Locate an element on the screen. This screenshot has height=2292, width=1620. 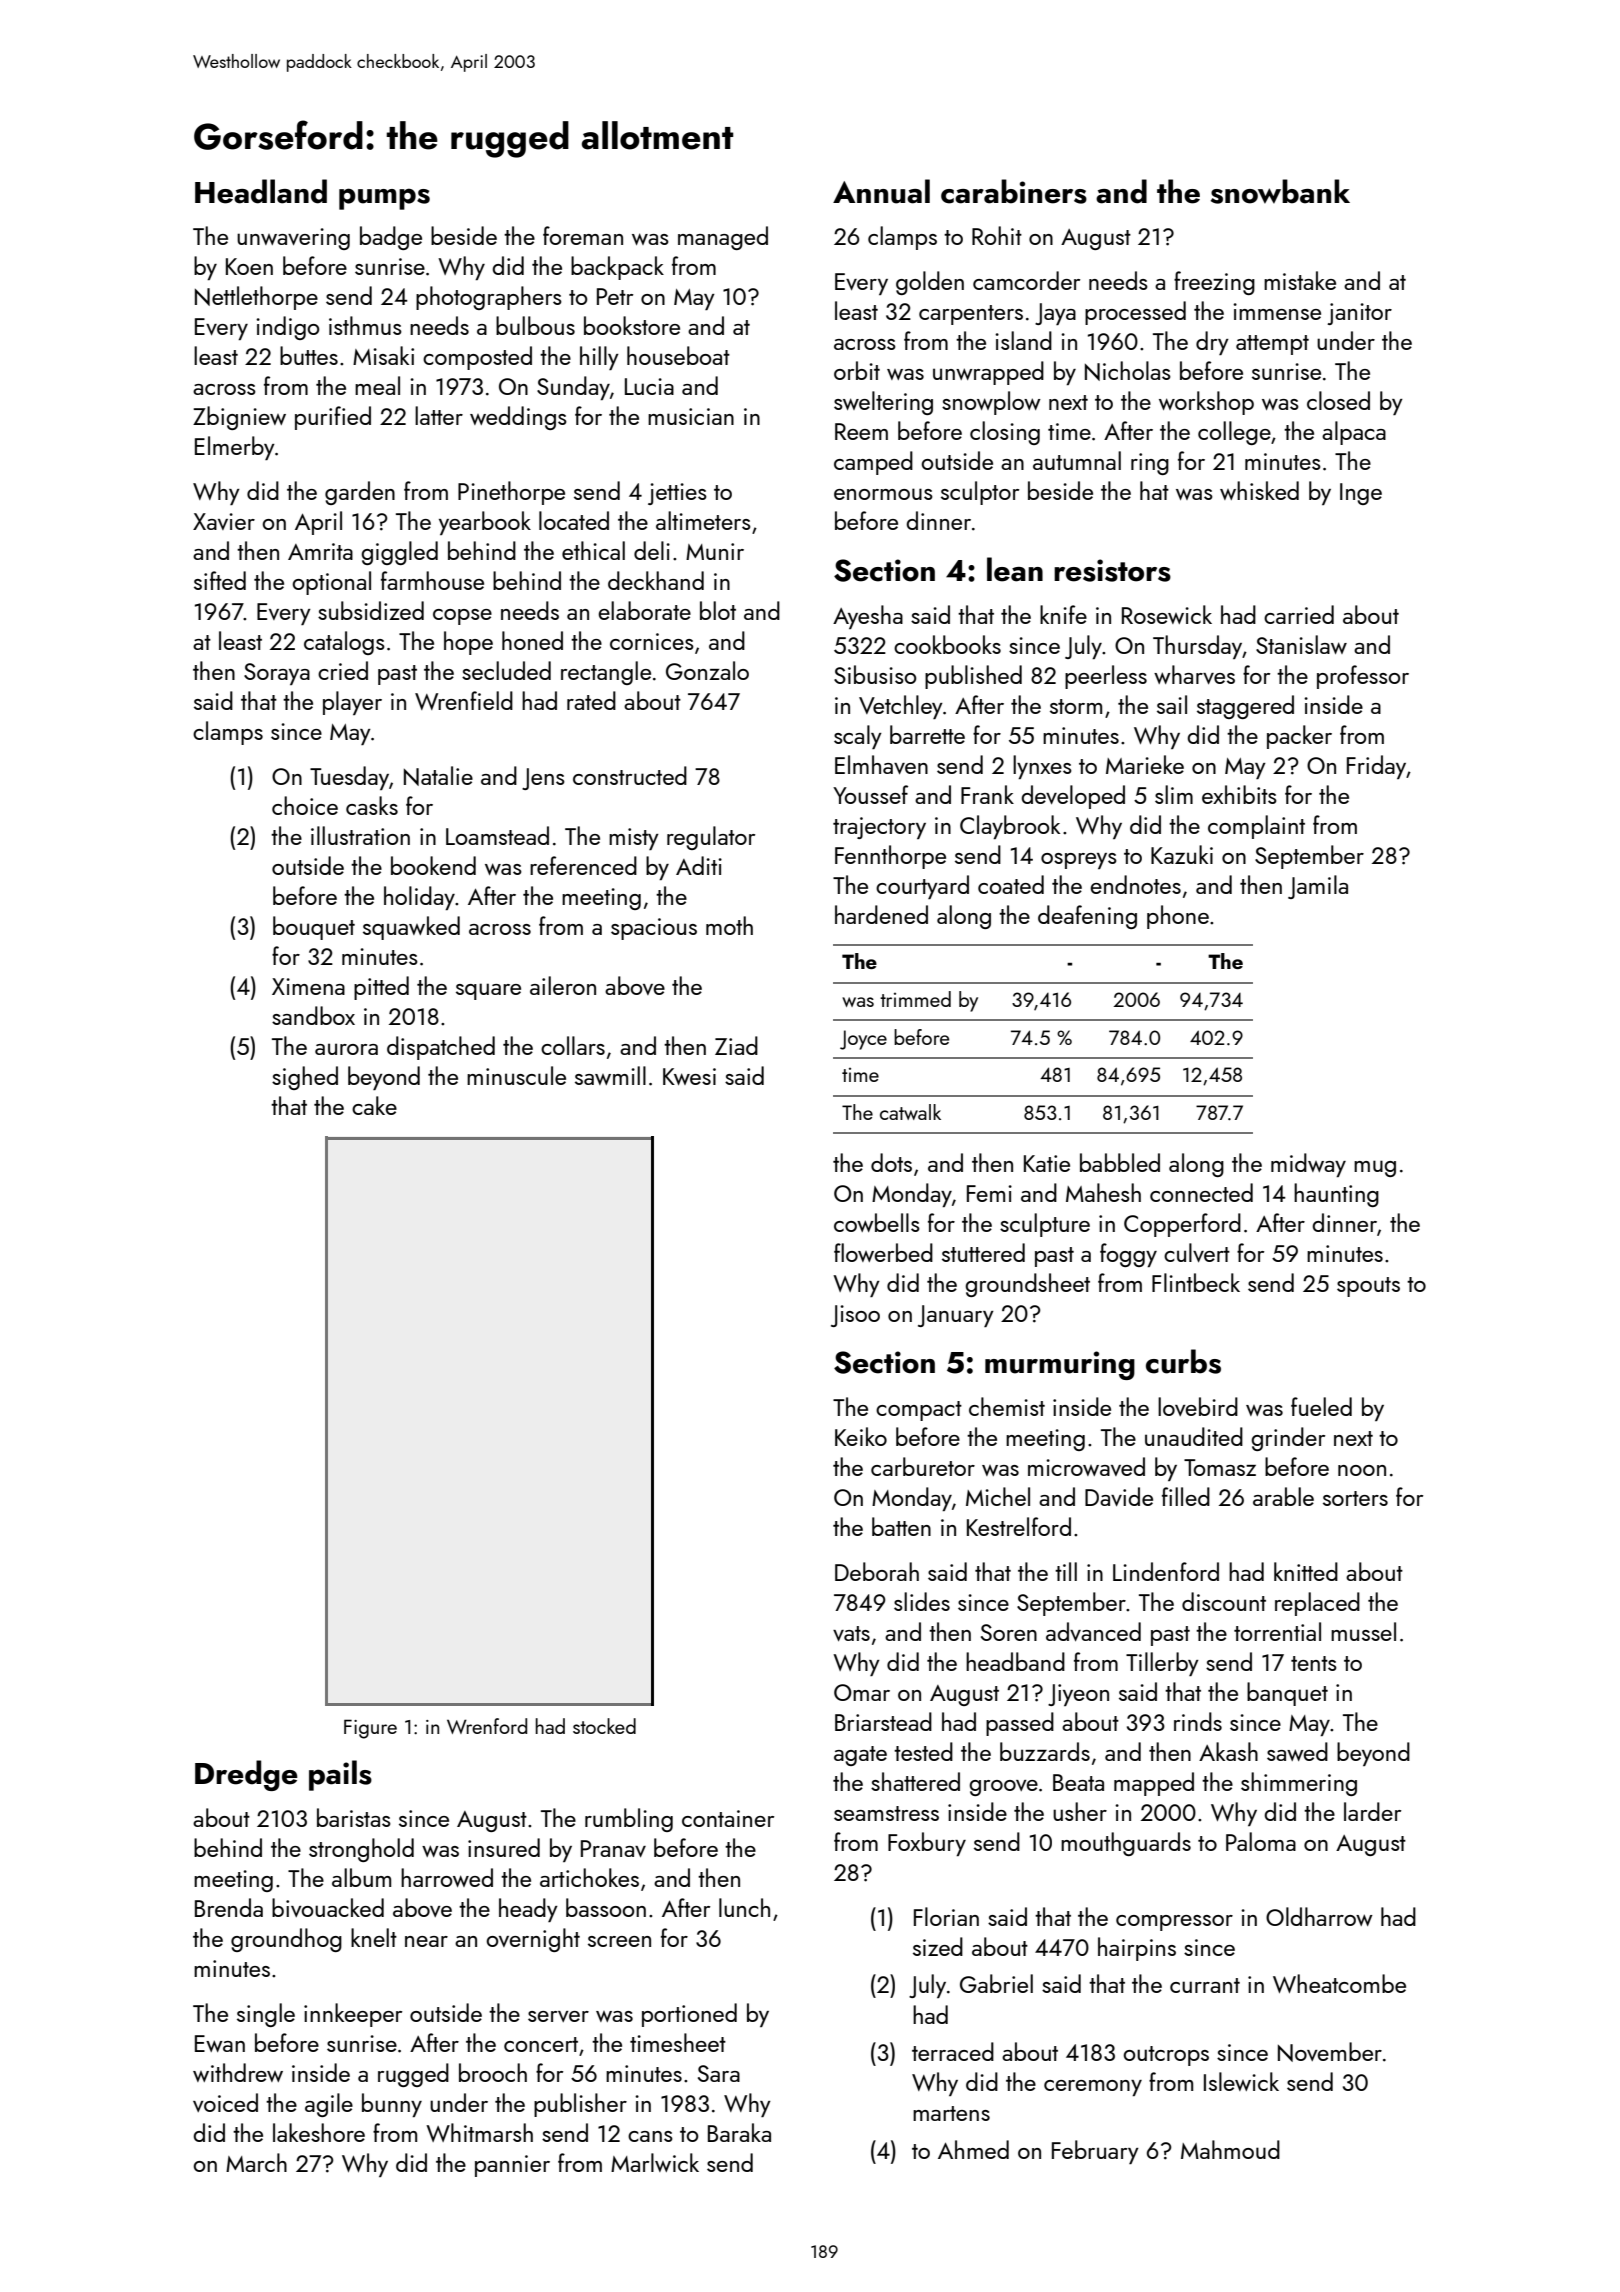
Marlwick is located at coordinates (655, 2162).
